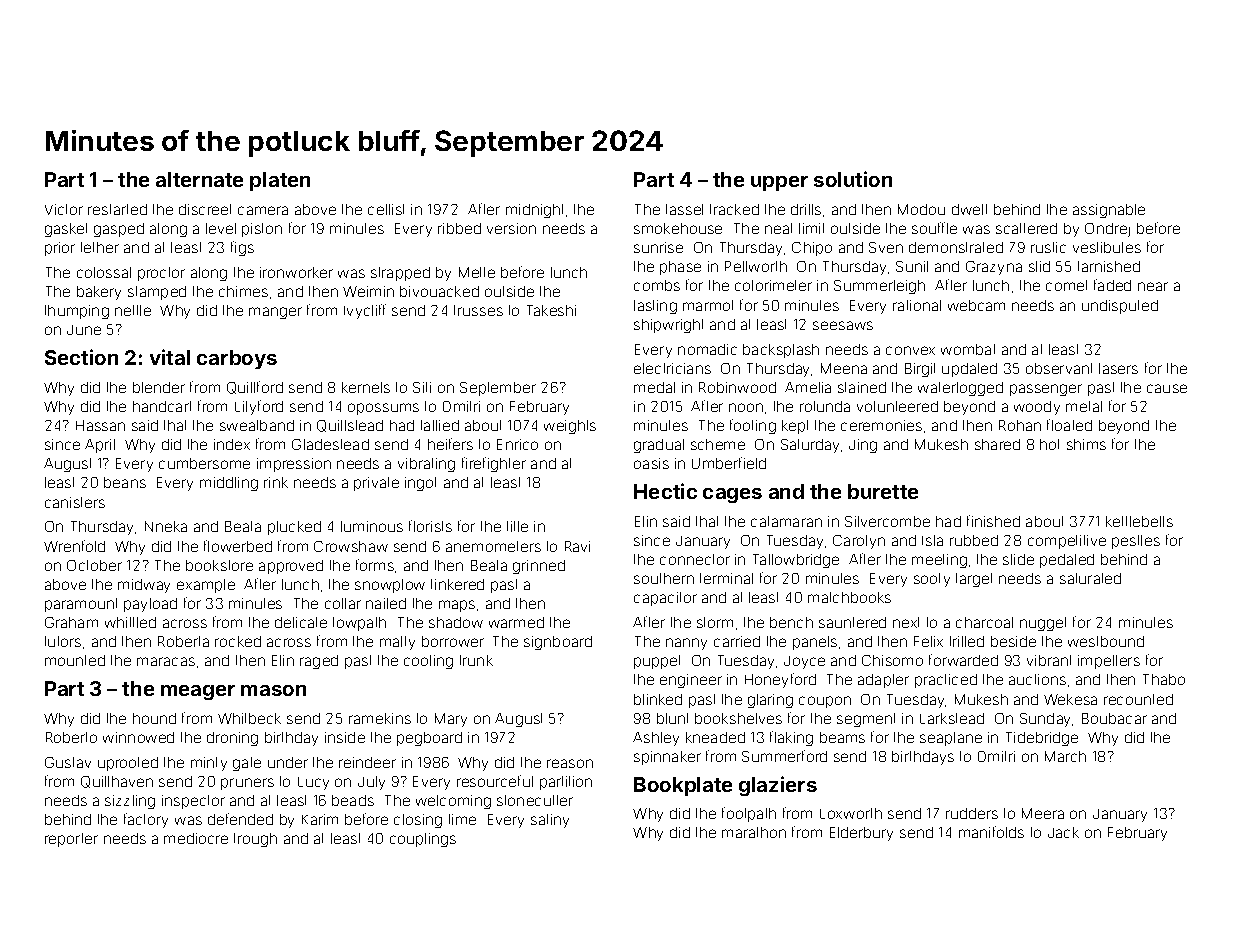  Describe the element at coordinates (1164, 679) in the screenshot. I see `Thabo` at that location.
